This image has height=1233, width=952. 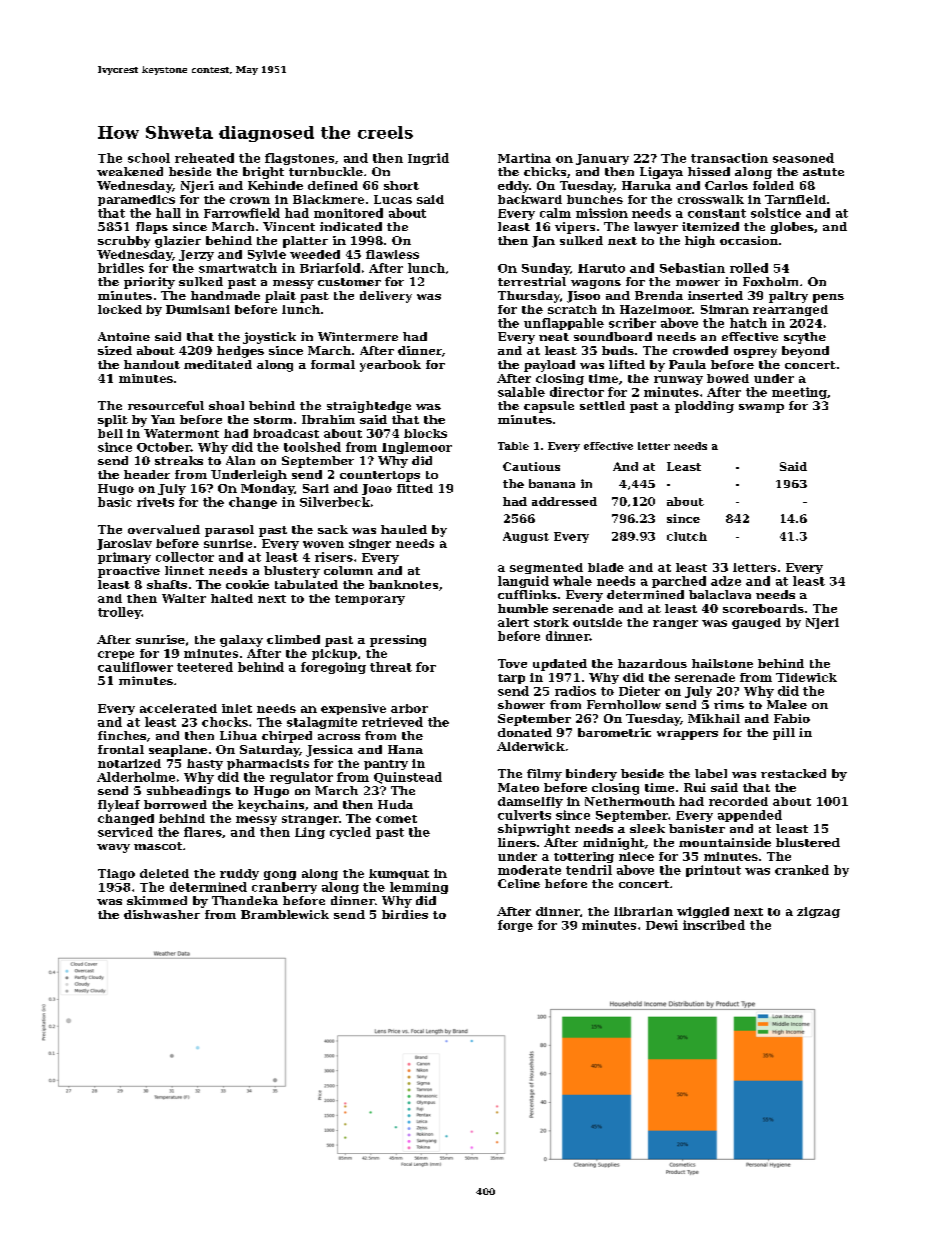 I want to click on gauged, so click(x=756, y=623).
